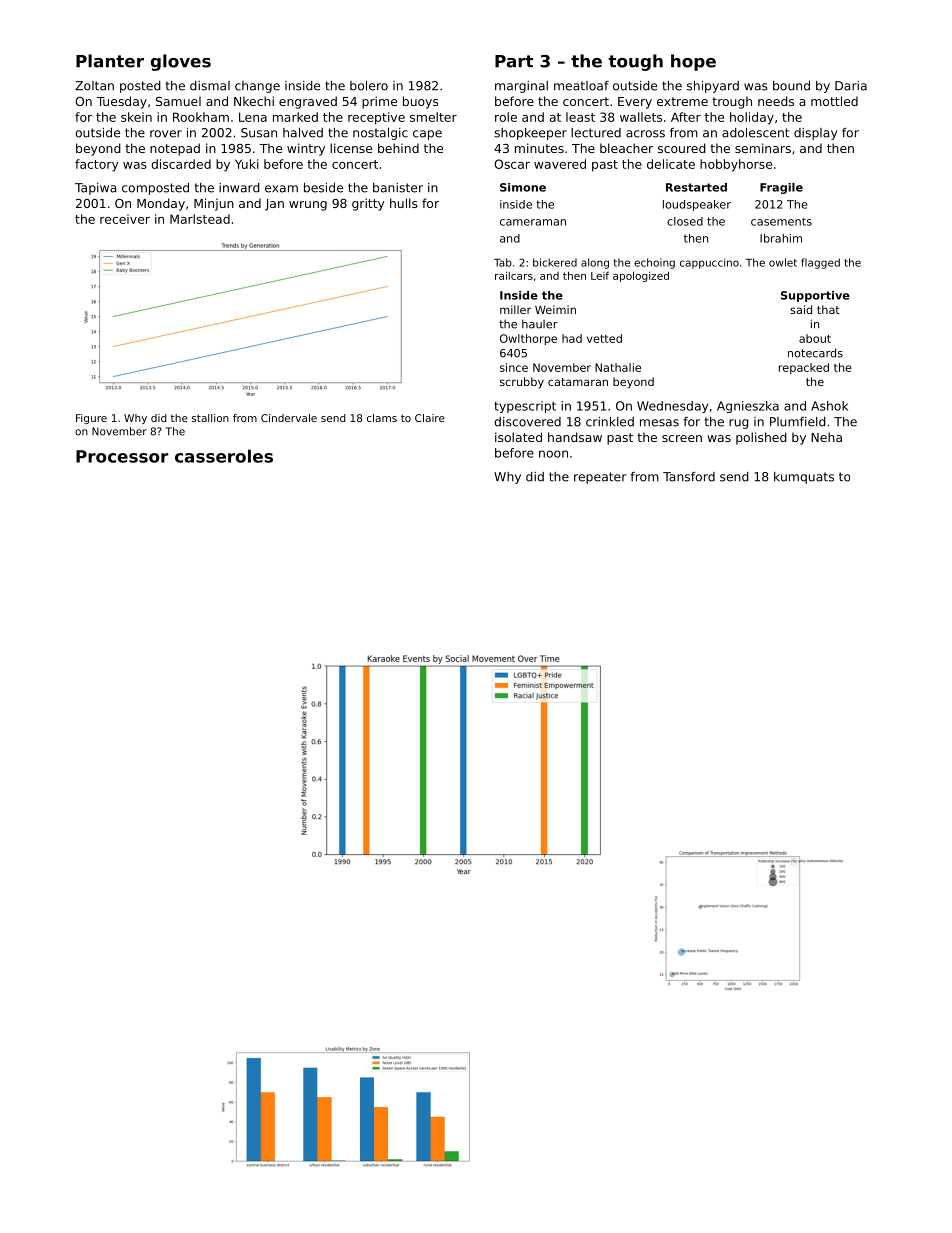  I want to click on Part, so click(514, 61).
